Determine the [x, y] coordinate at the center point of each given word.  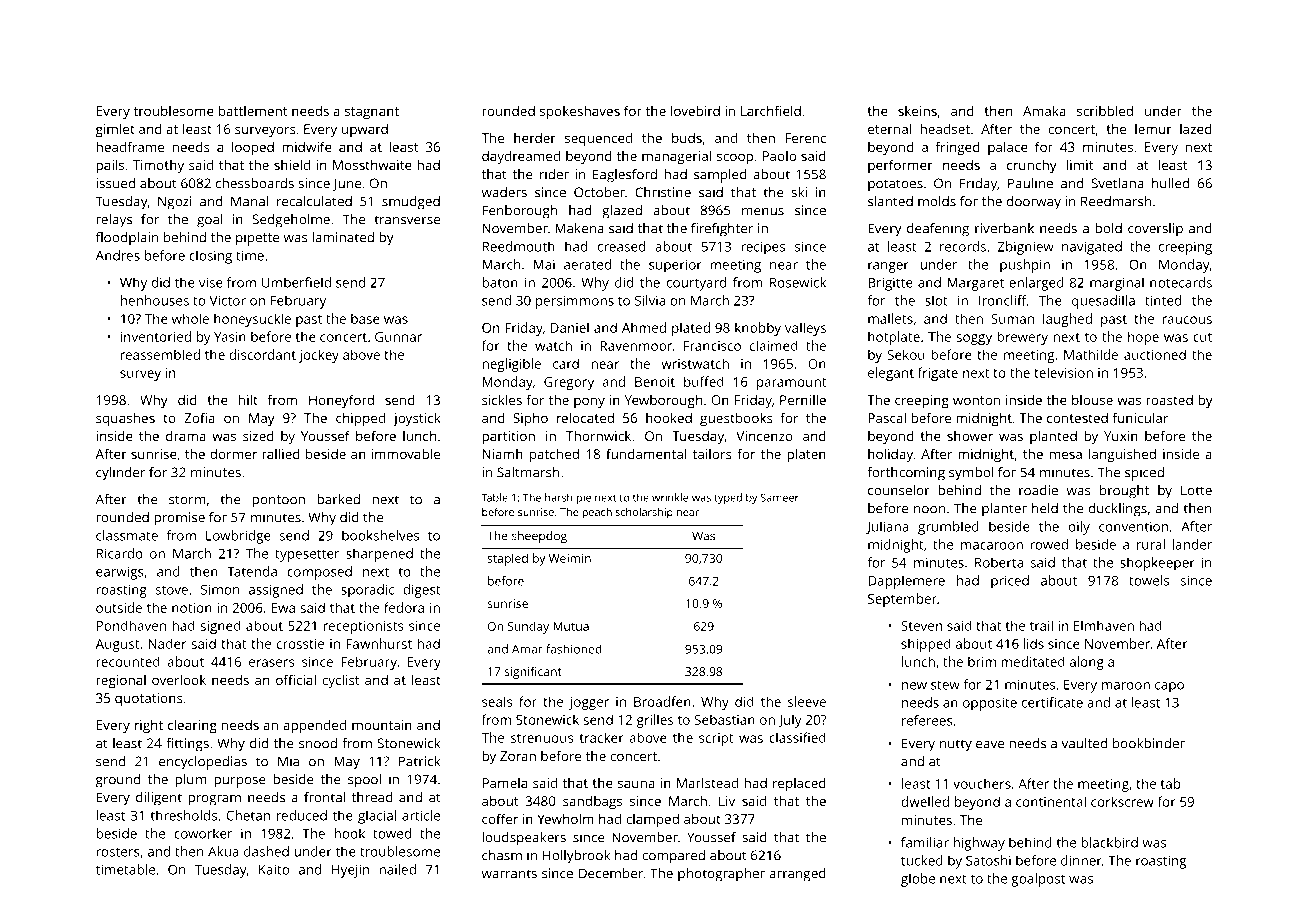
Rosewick [798, 282]
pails [110, 166]
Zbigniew [1026, 248]
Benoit [655, 382]
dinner [1081, 860]
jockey [319, 356]
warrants [509, 874]
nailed [397, 869]
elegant [891, 374]
